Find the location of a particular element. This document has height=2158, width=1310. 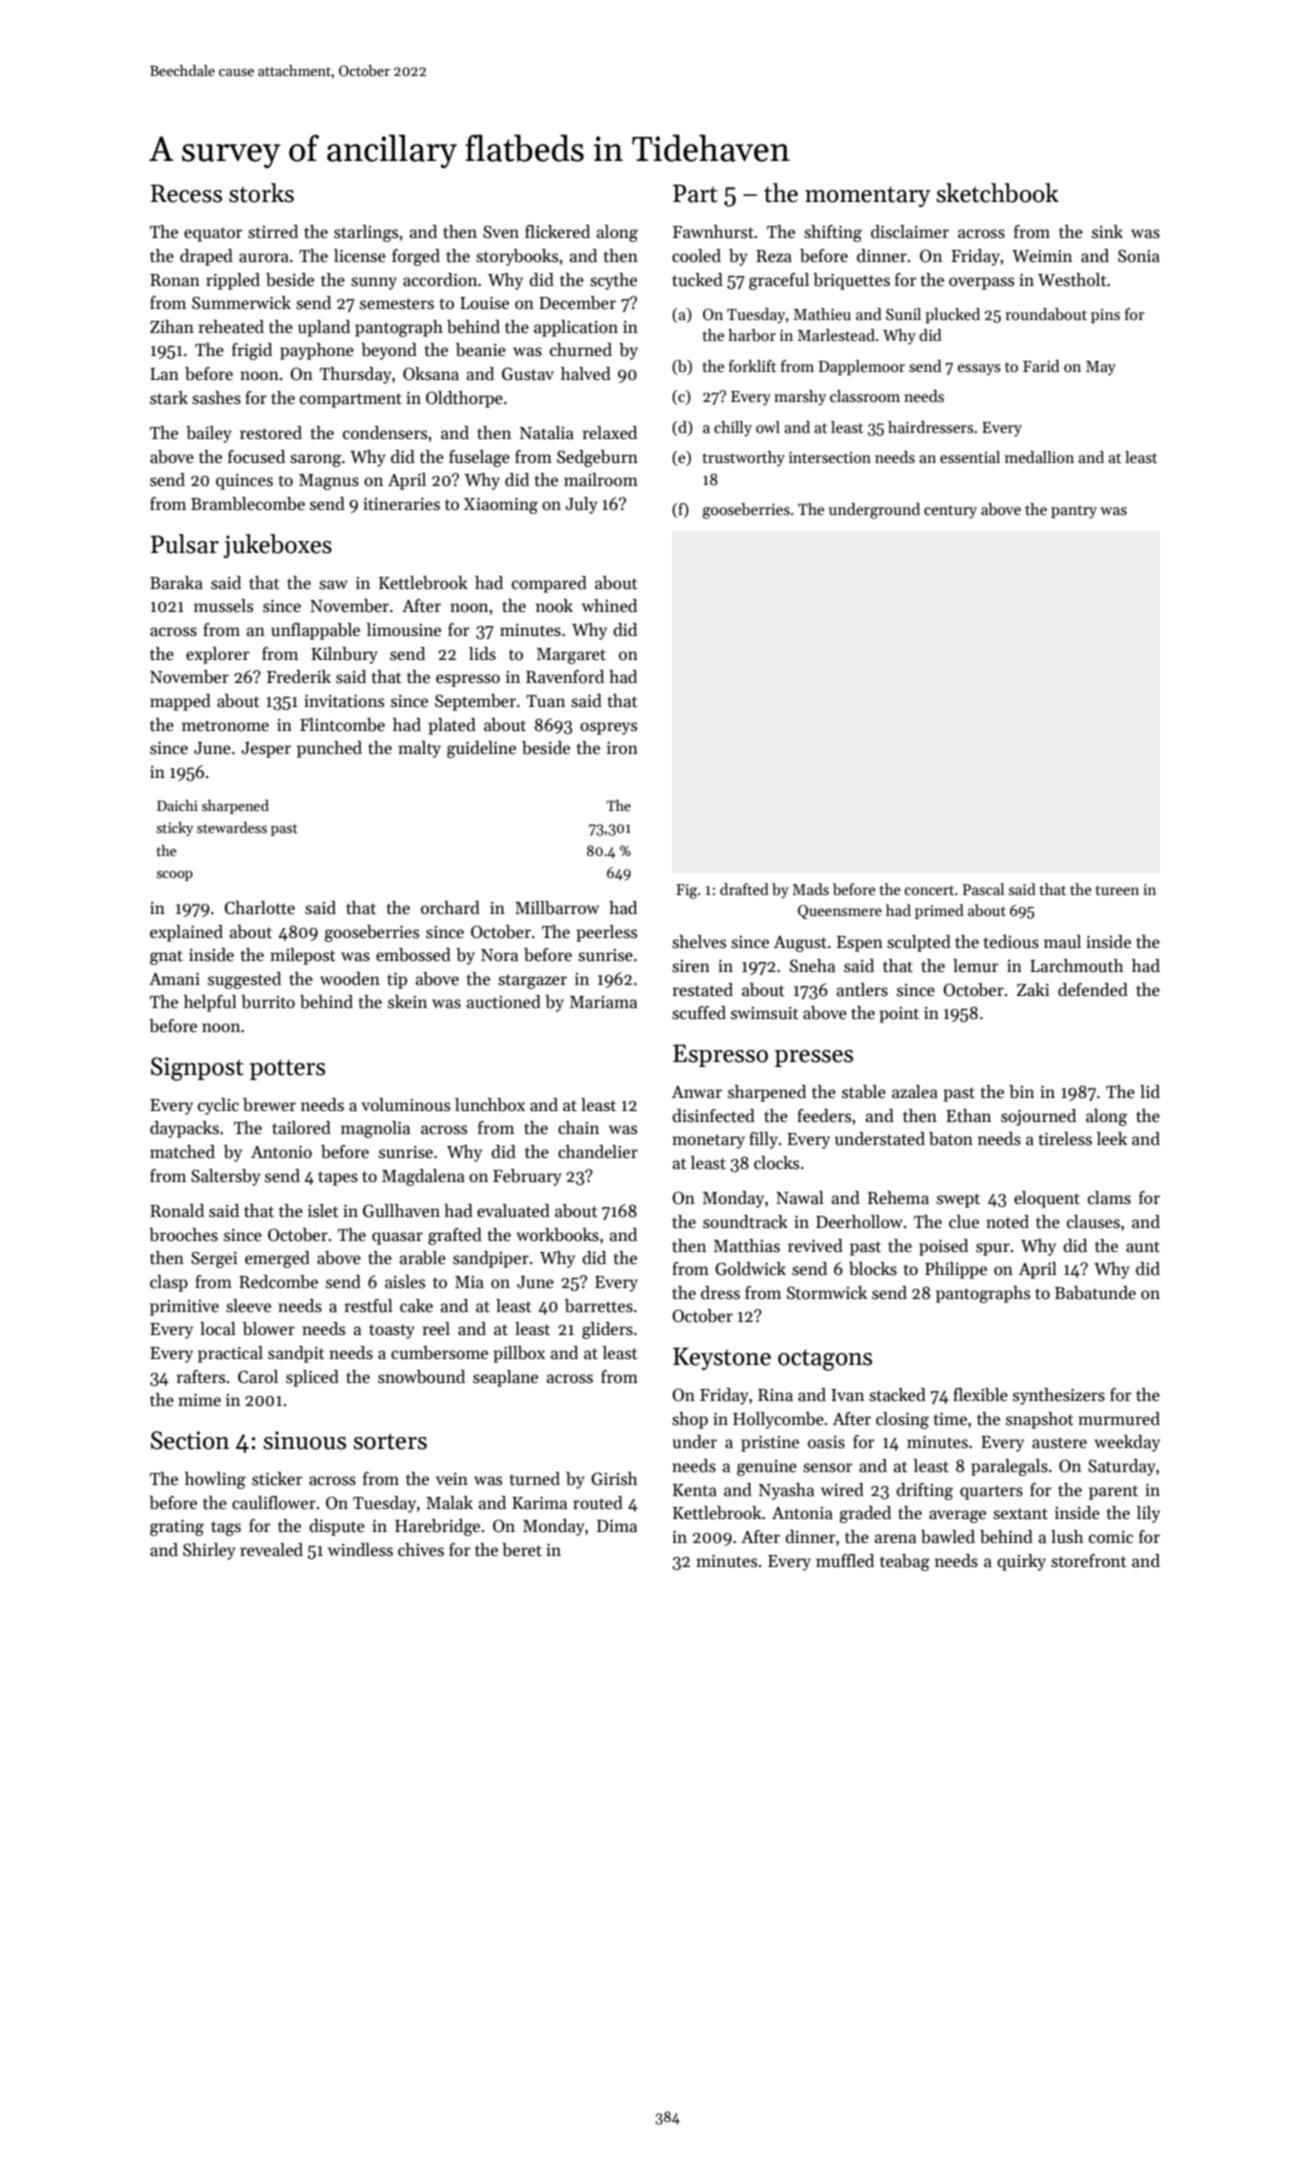

sketchbook is located at coordinates (997, 193).
